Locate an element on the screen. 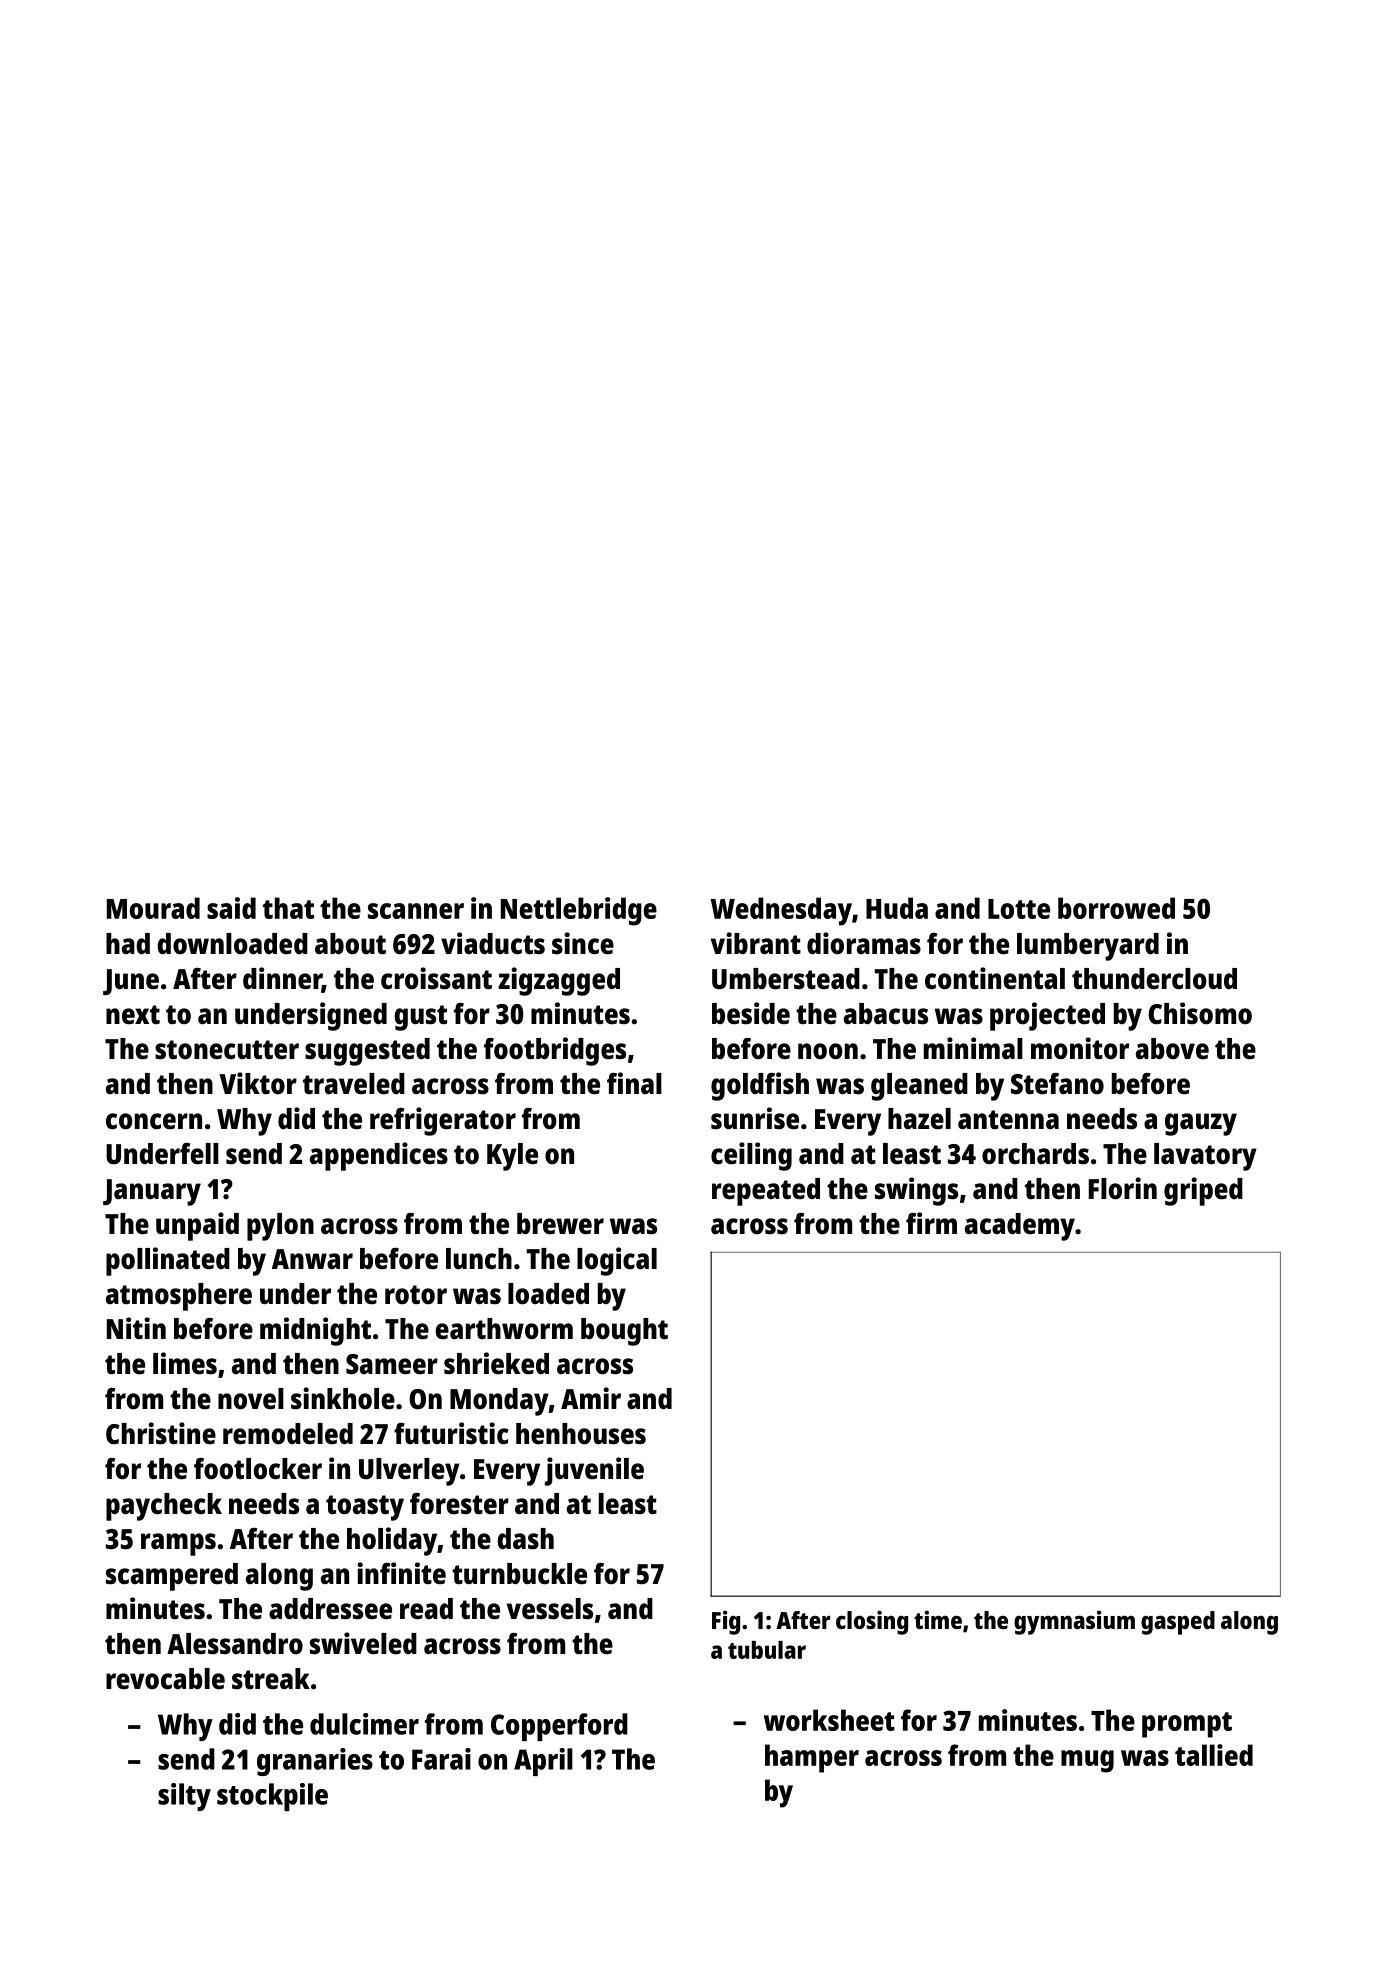 This screenshot has height=1969, width=1386. that is located at coordinates (288, 908).
